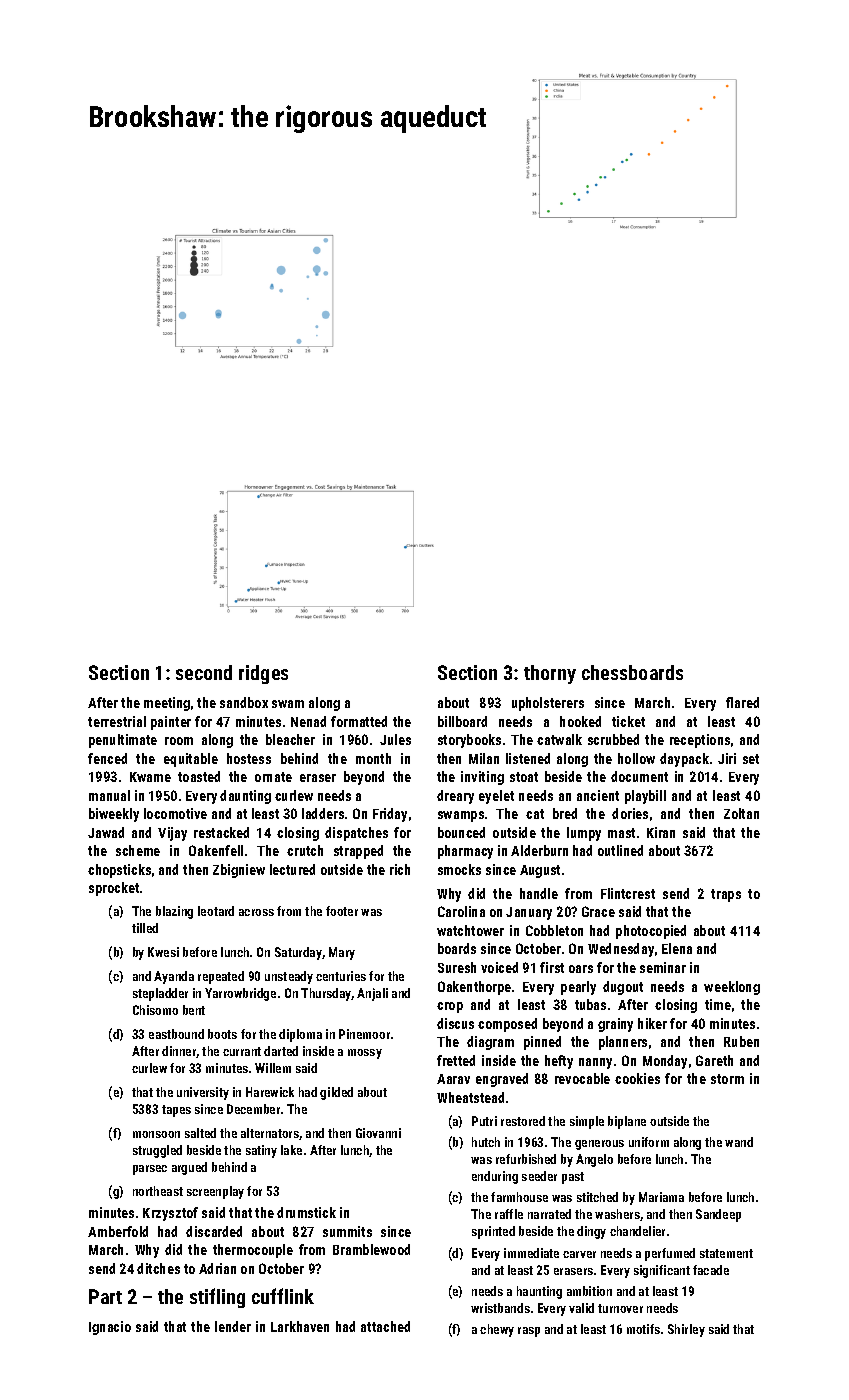 This screenshot has height=1400, width=849. I want to click on repeated, so click(221, 977).
